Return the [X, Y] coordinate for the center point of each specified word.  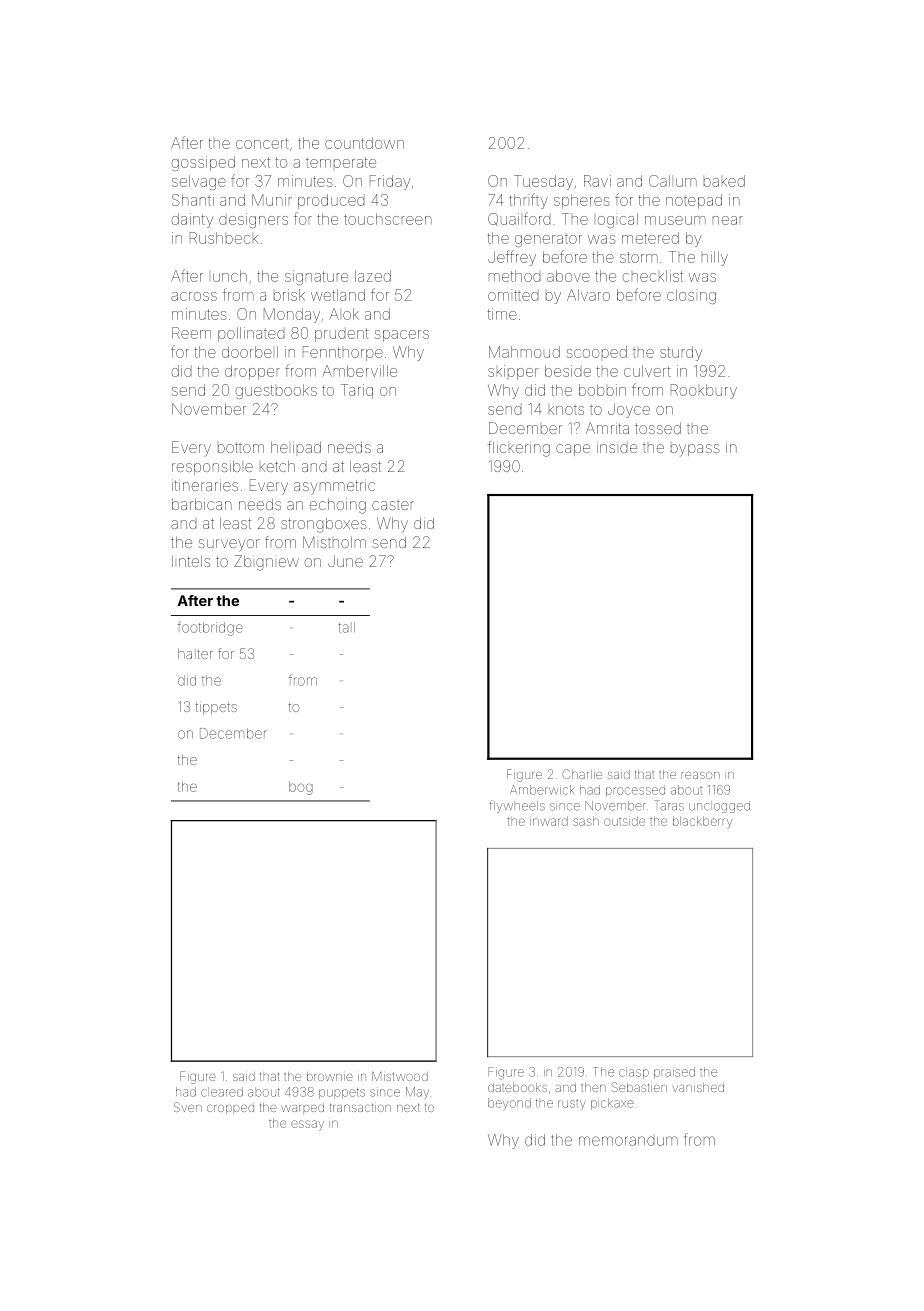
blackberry [702, 823]
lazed [373, 276]
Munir [272, 200]
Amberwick [542, 790]
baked [724, 181]
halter [195, 654]
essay [307, 1125]
